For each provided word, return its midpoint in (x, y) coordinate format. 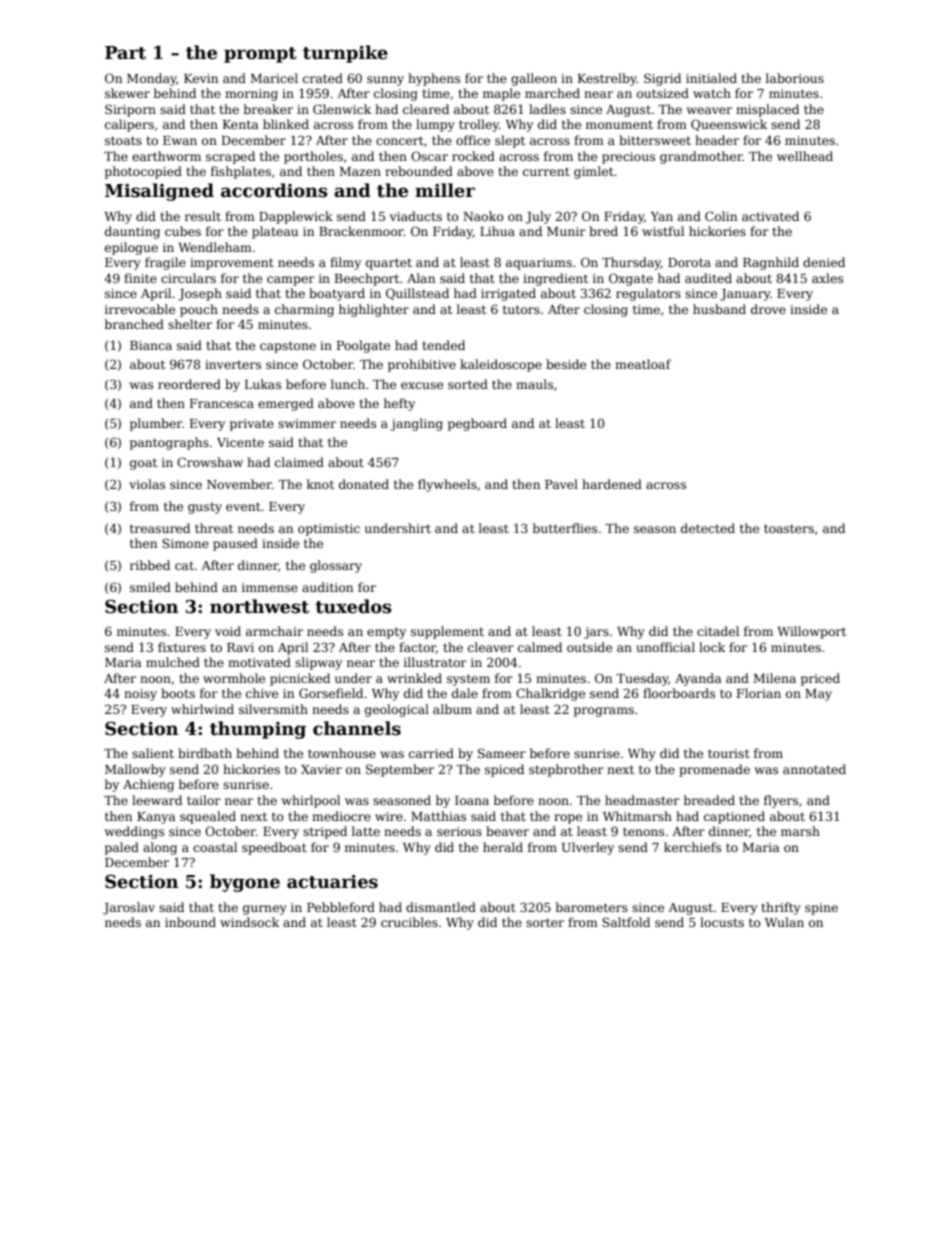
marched (552, 93)
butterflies (565, 528)
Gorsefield (331, 693)
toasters (789, 528)
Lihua (497, 231)
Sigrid (662, 79)
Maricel (274, 78)
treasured (160, 528)
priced (820, 679)
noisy (140, 695)
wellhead (805, 156)
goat (143, 464)
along (160, 848)
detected (708, 528)
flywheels (447, 485)
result (203, 216)
